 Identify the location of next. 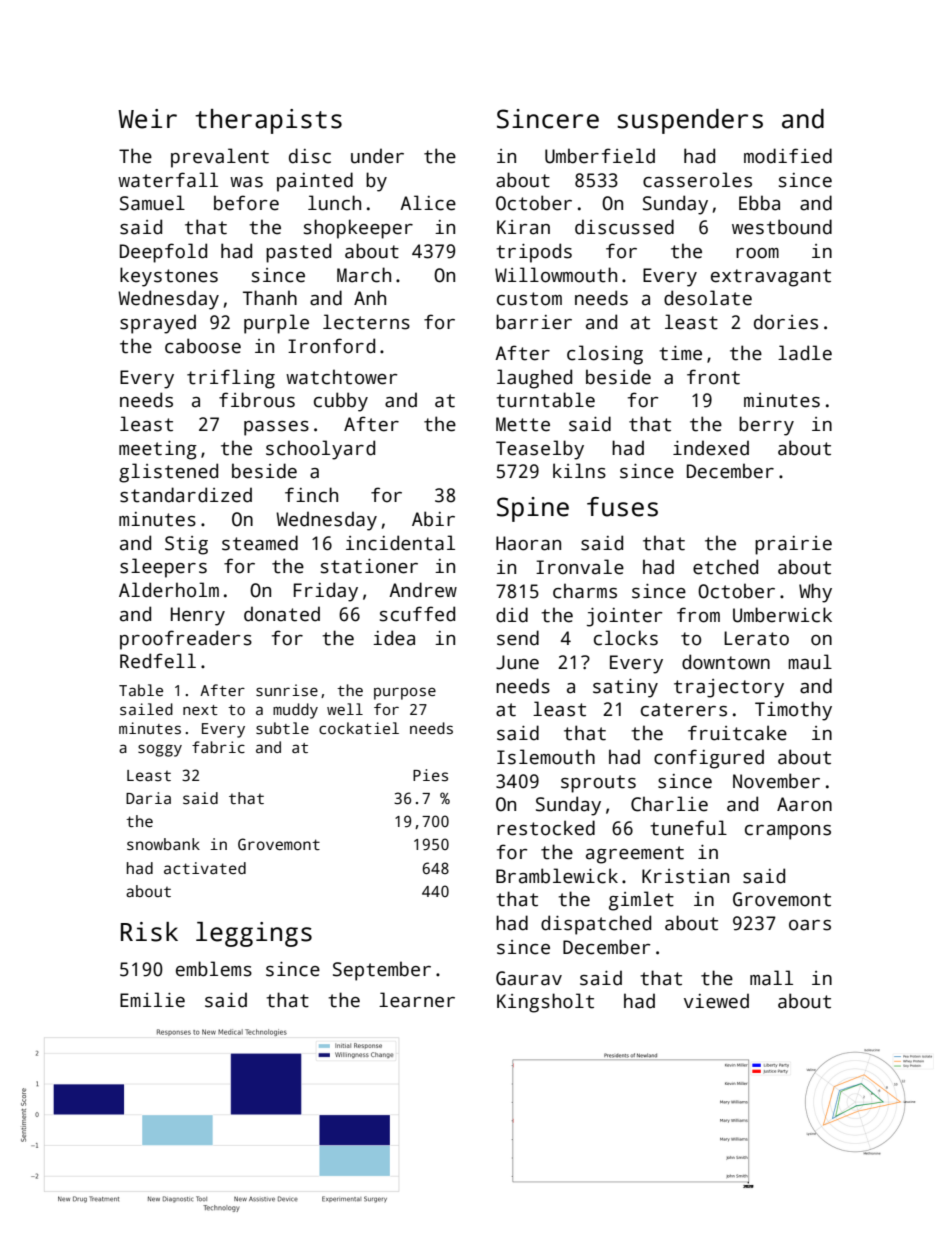
(200, 710).
